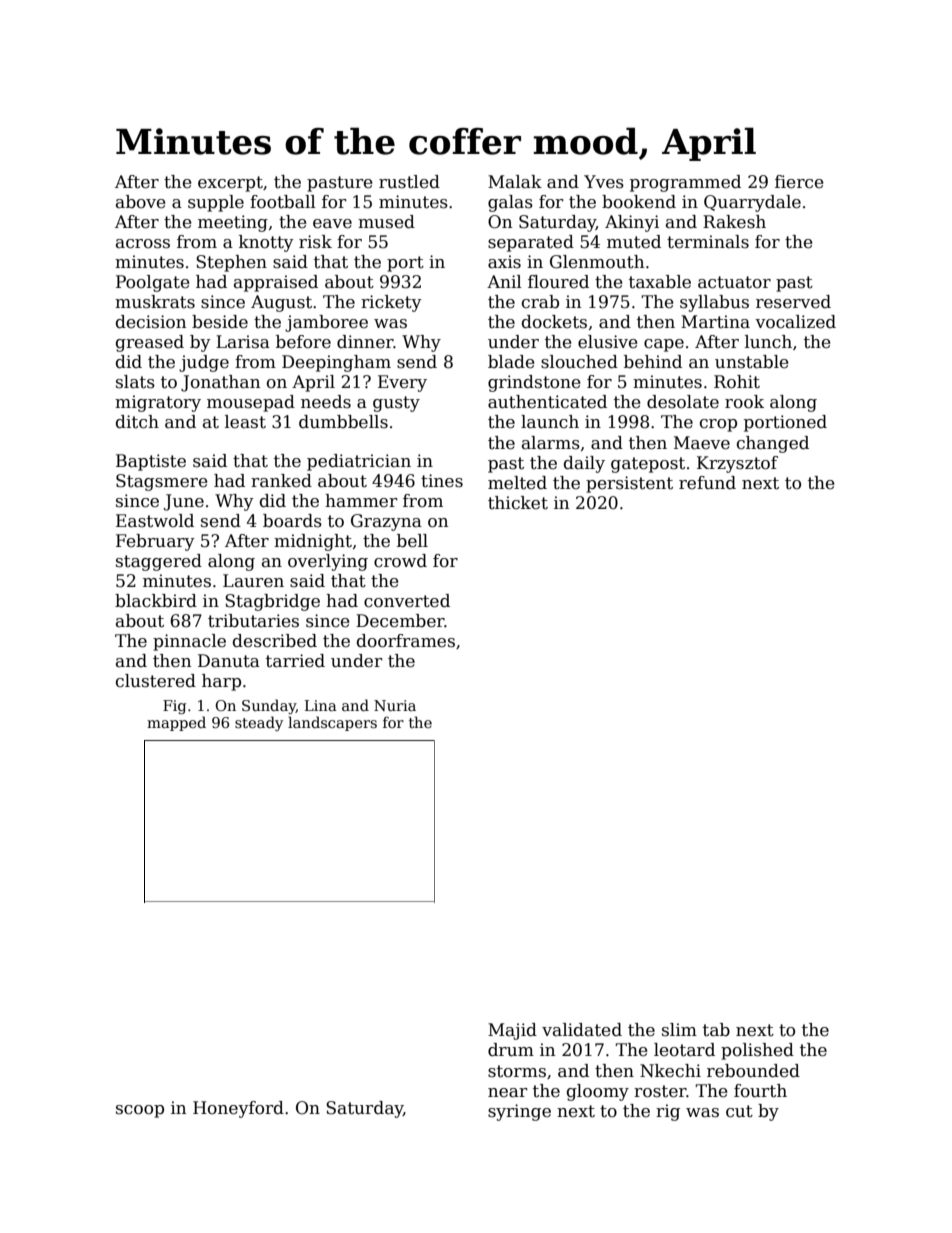 This document has width=952, height=1233. I want to click on fierce, so click(799, 182).
